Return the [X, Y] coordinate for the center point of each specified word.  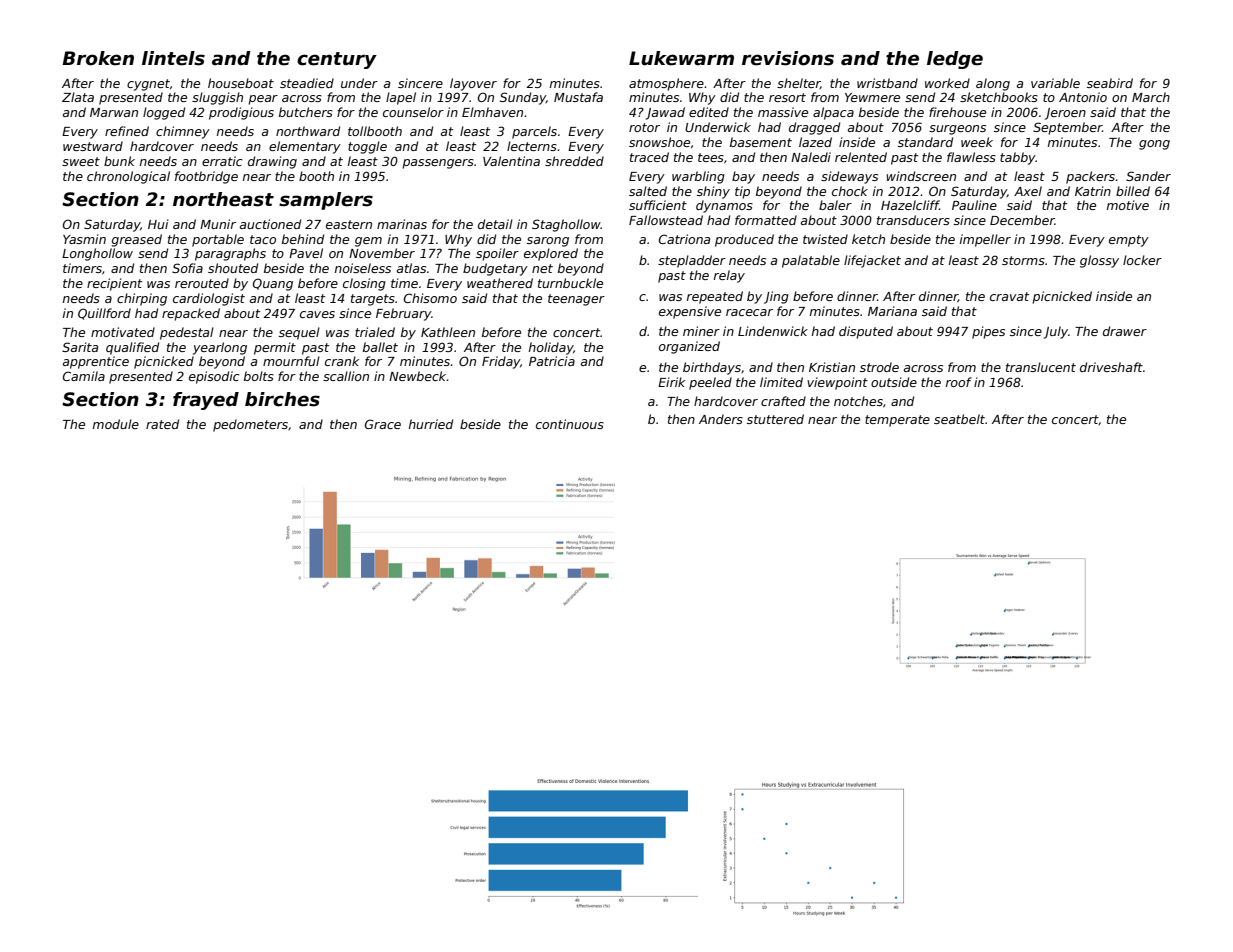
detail [495, 224]
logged [164, 113]
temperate [897, 421]
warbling [698, 177]
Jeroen [1065, 114]
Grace [383, 424]
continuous [570, 424]
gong [1154, 145]
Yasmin [84, 239]
